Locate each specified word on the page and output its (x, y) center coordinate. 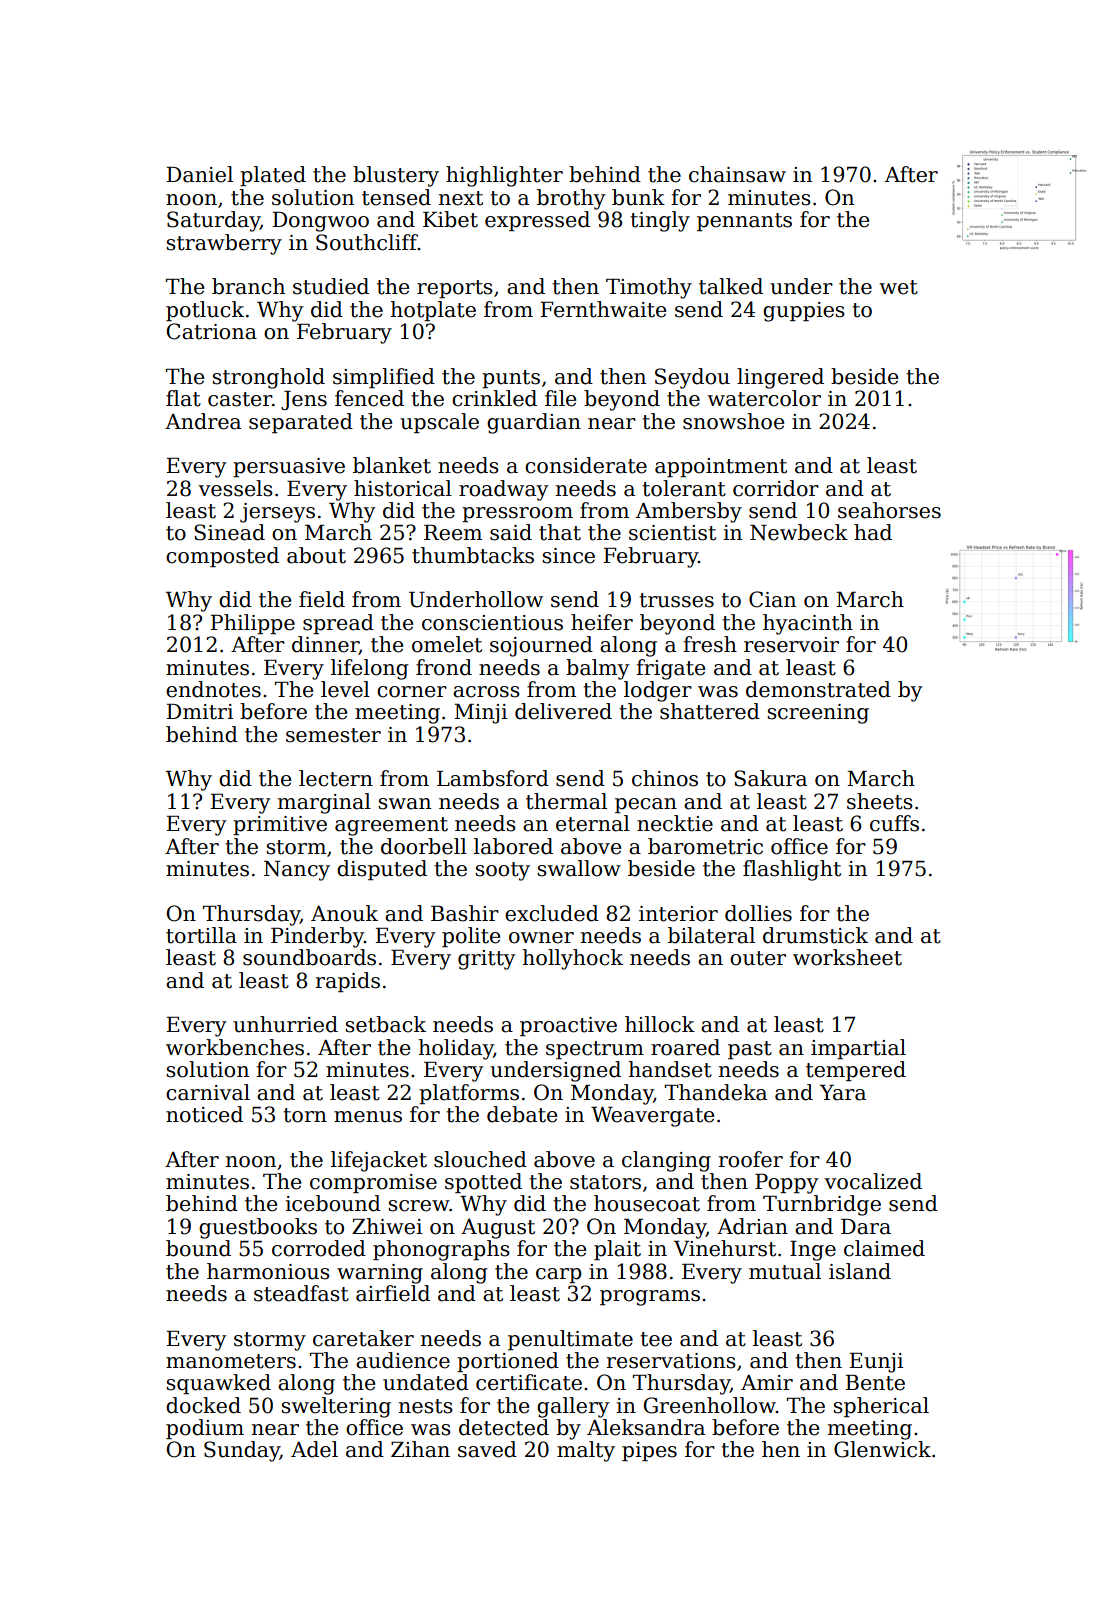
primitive (280, 825)
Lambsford (493, 778)
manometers (231, 1361)
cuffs (894, 823)
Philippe (252, 624)
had (873, 532)
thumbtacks (473, 555)
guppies (804, 312)
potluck (205, 311)
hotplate (433, 311)
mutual (785, 1271)
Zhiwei (387, 1226)
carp (559, 1275)
